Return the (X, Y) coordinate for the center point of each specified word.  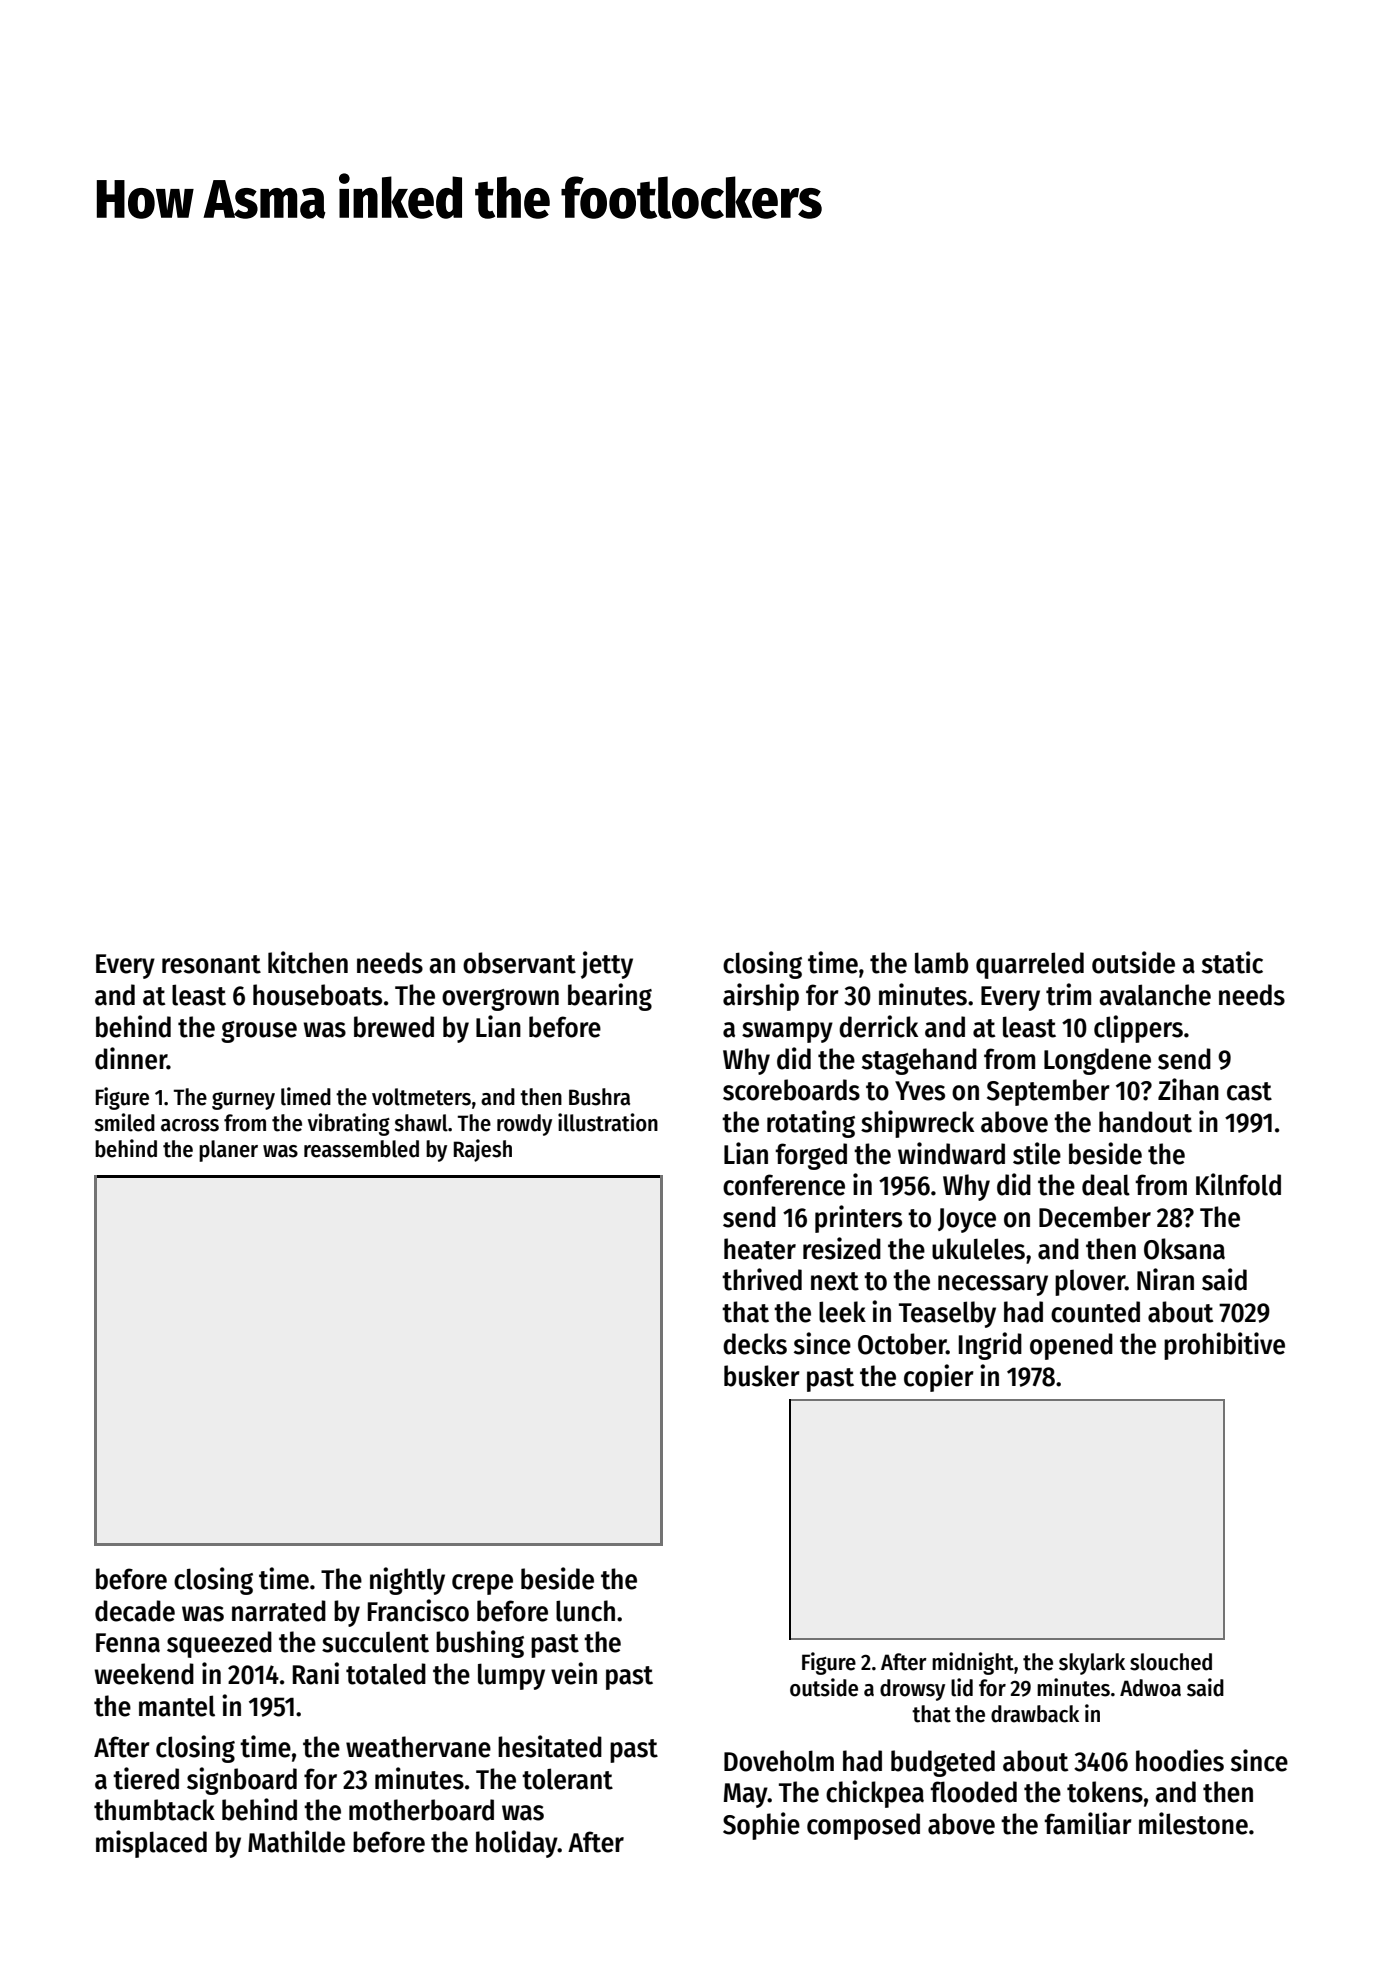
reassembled (361, 1149)
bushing (480, 1644)
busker (762, 1376)
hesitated (550, 1746)
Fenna (128, 1643)
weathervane (418, 1747)
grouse (259, 1032)
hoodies (1180, 1760)
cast (1249, 1091)
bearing (610, 997)
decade (135, 1611)
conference (784, 1185)
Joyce (967, 1220)
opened (1071, 1346)
